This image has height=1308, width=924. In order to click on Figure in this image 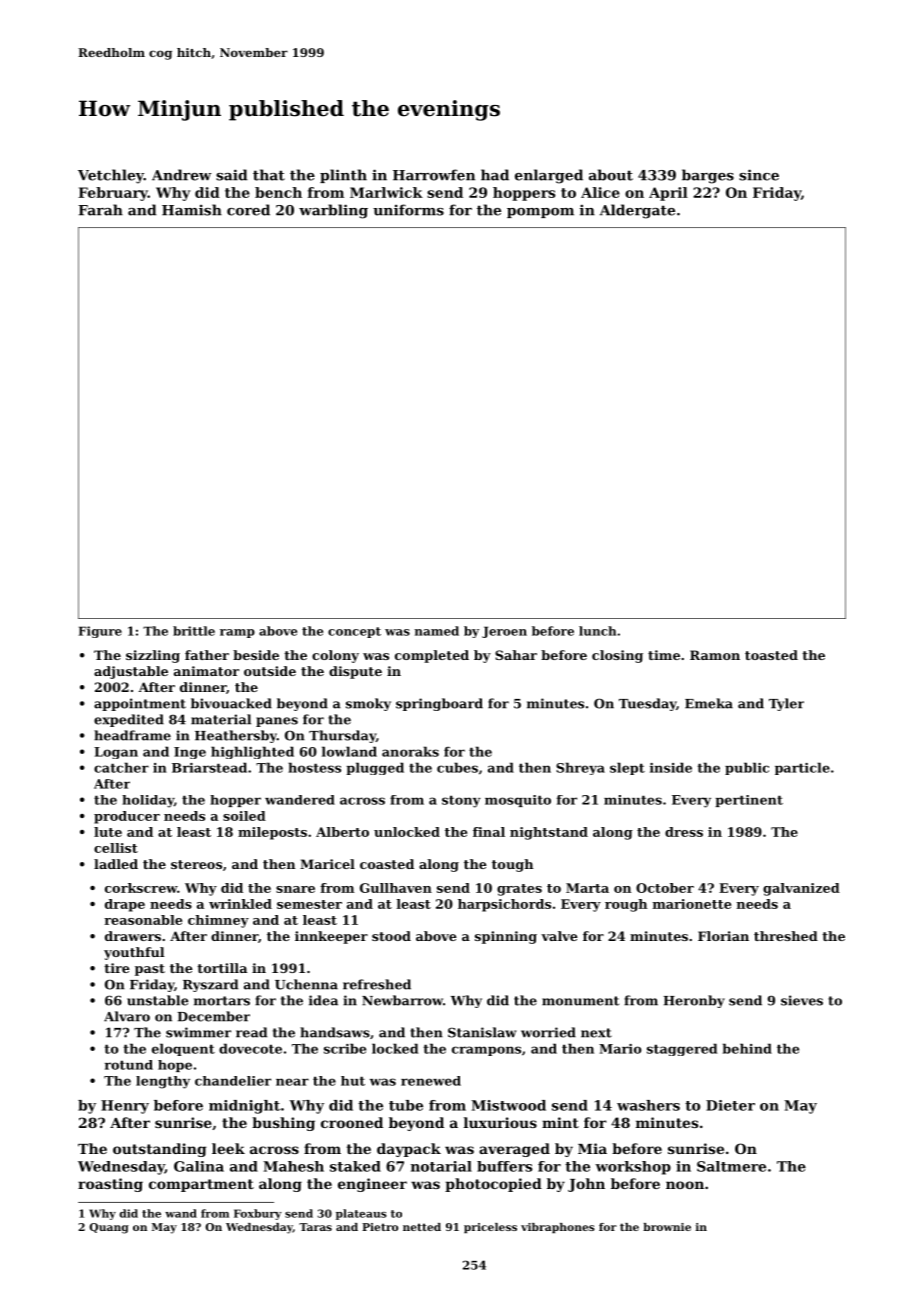, I will do `click(100, 632)`.
